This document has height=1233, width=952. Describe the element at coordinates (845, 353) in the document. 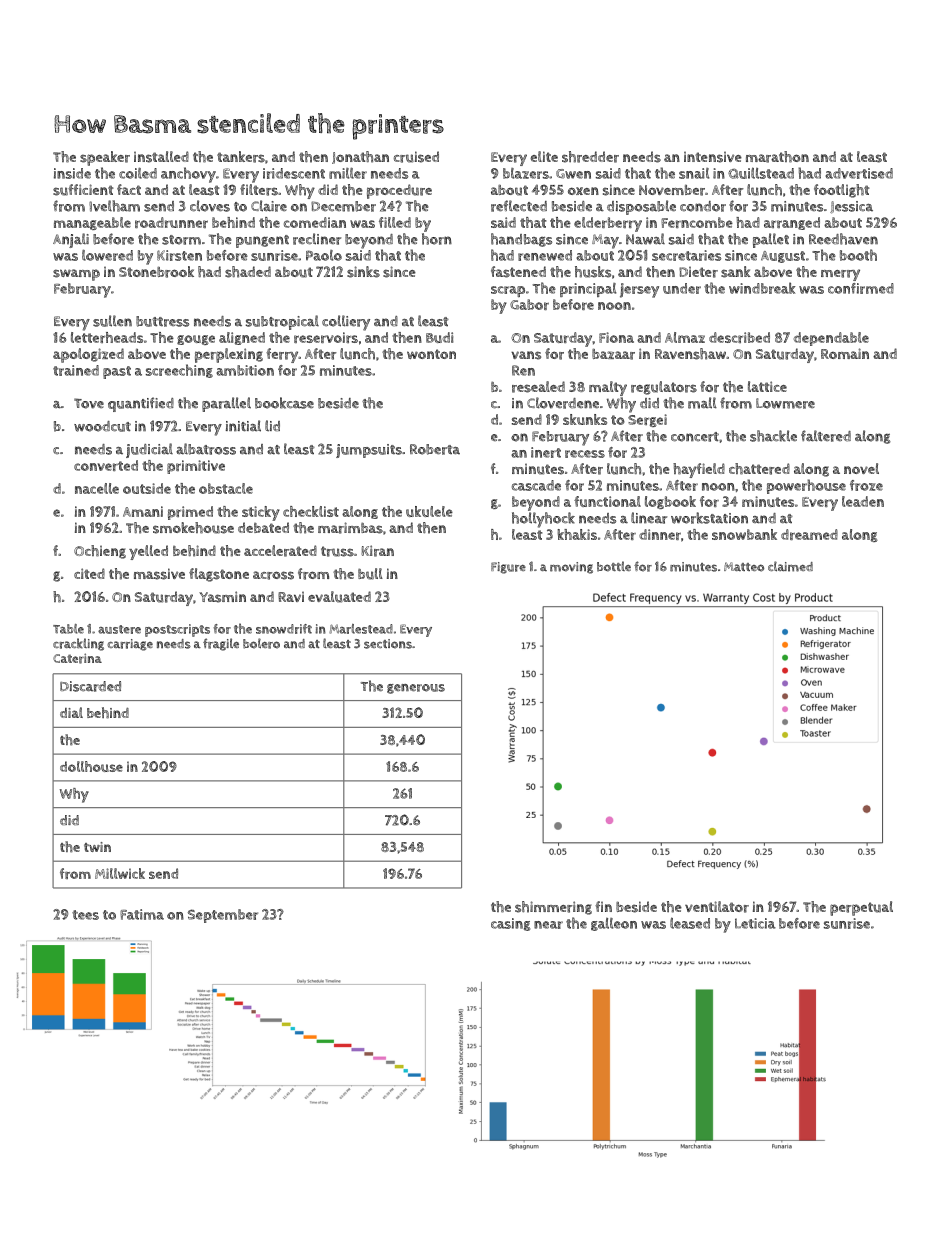

I see `Romain` at that location.
